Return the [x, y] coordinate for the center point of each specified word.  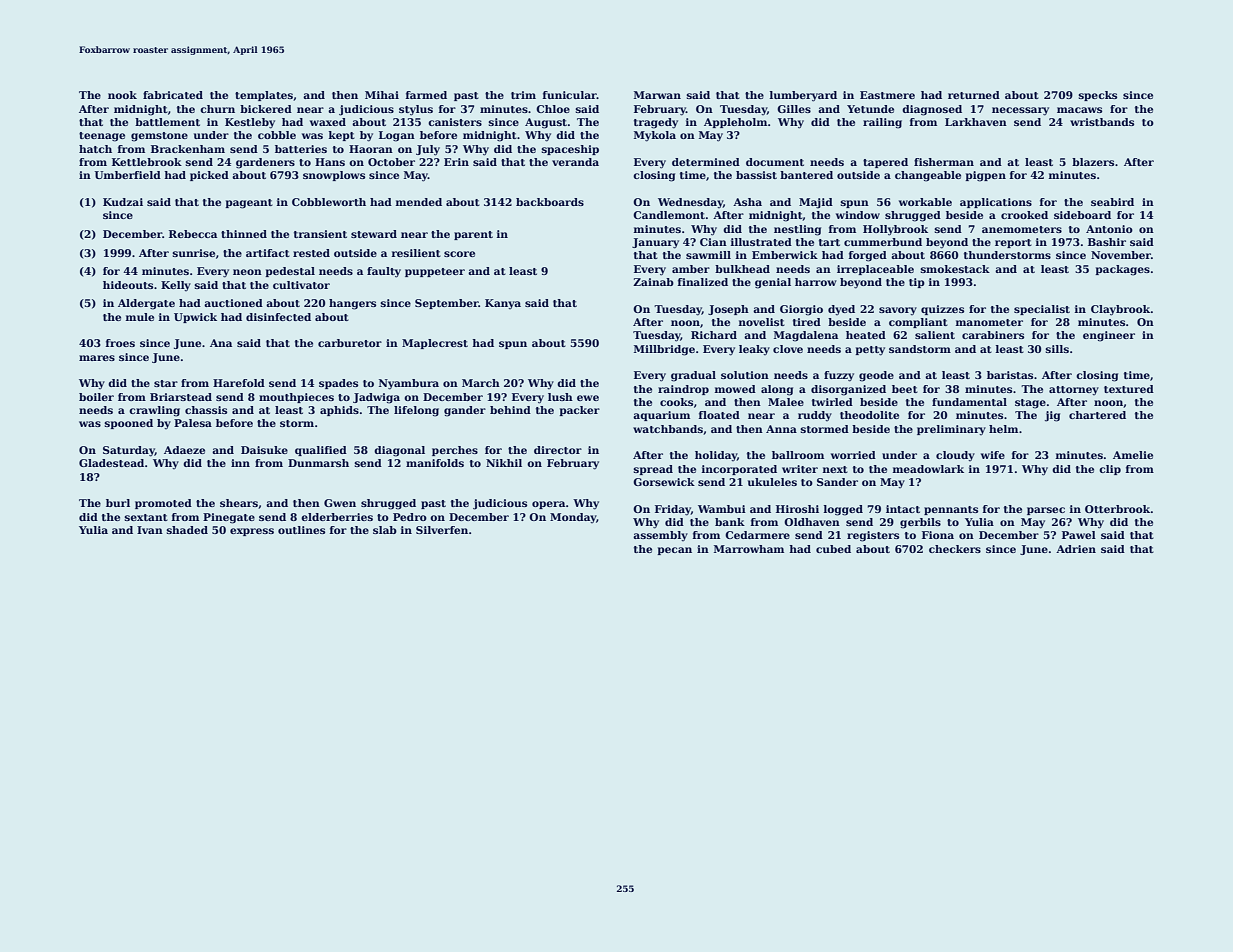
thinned [244, 234]
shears [239, 503]
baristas [1010, 375]
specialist [1042, 310]
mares [97, 358]
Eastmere [887, 95]
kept [342, 136]
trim [523, 95]
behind [510, 410]
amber [691, 269]
